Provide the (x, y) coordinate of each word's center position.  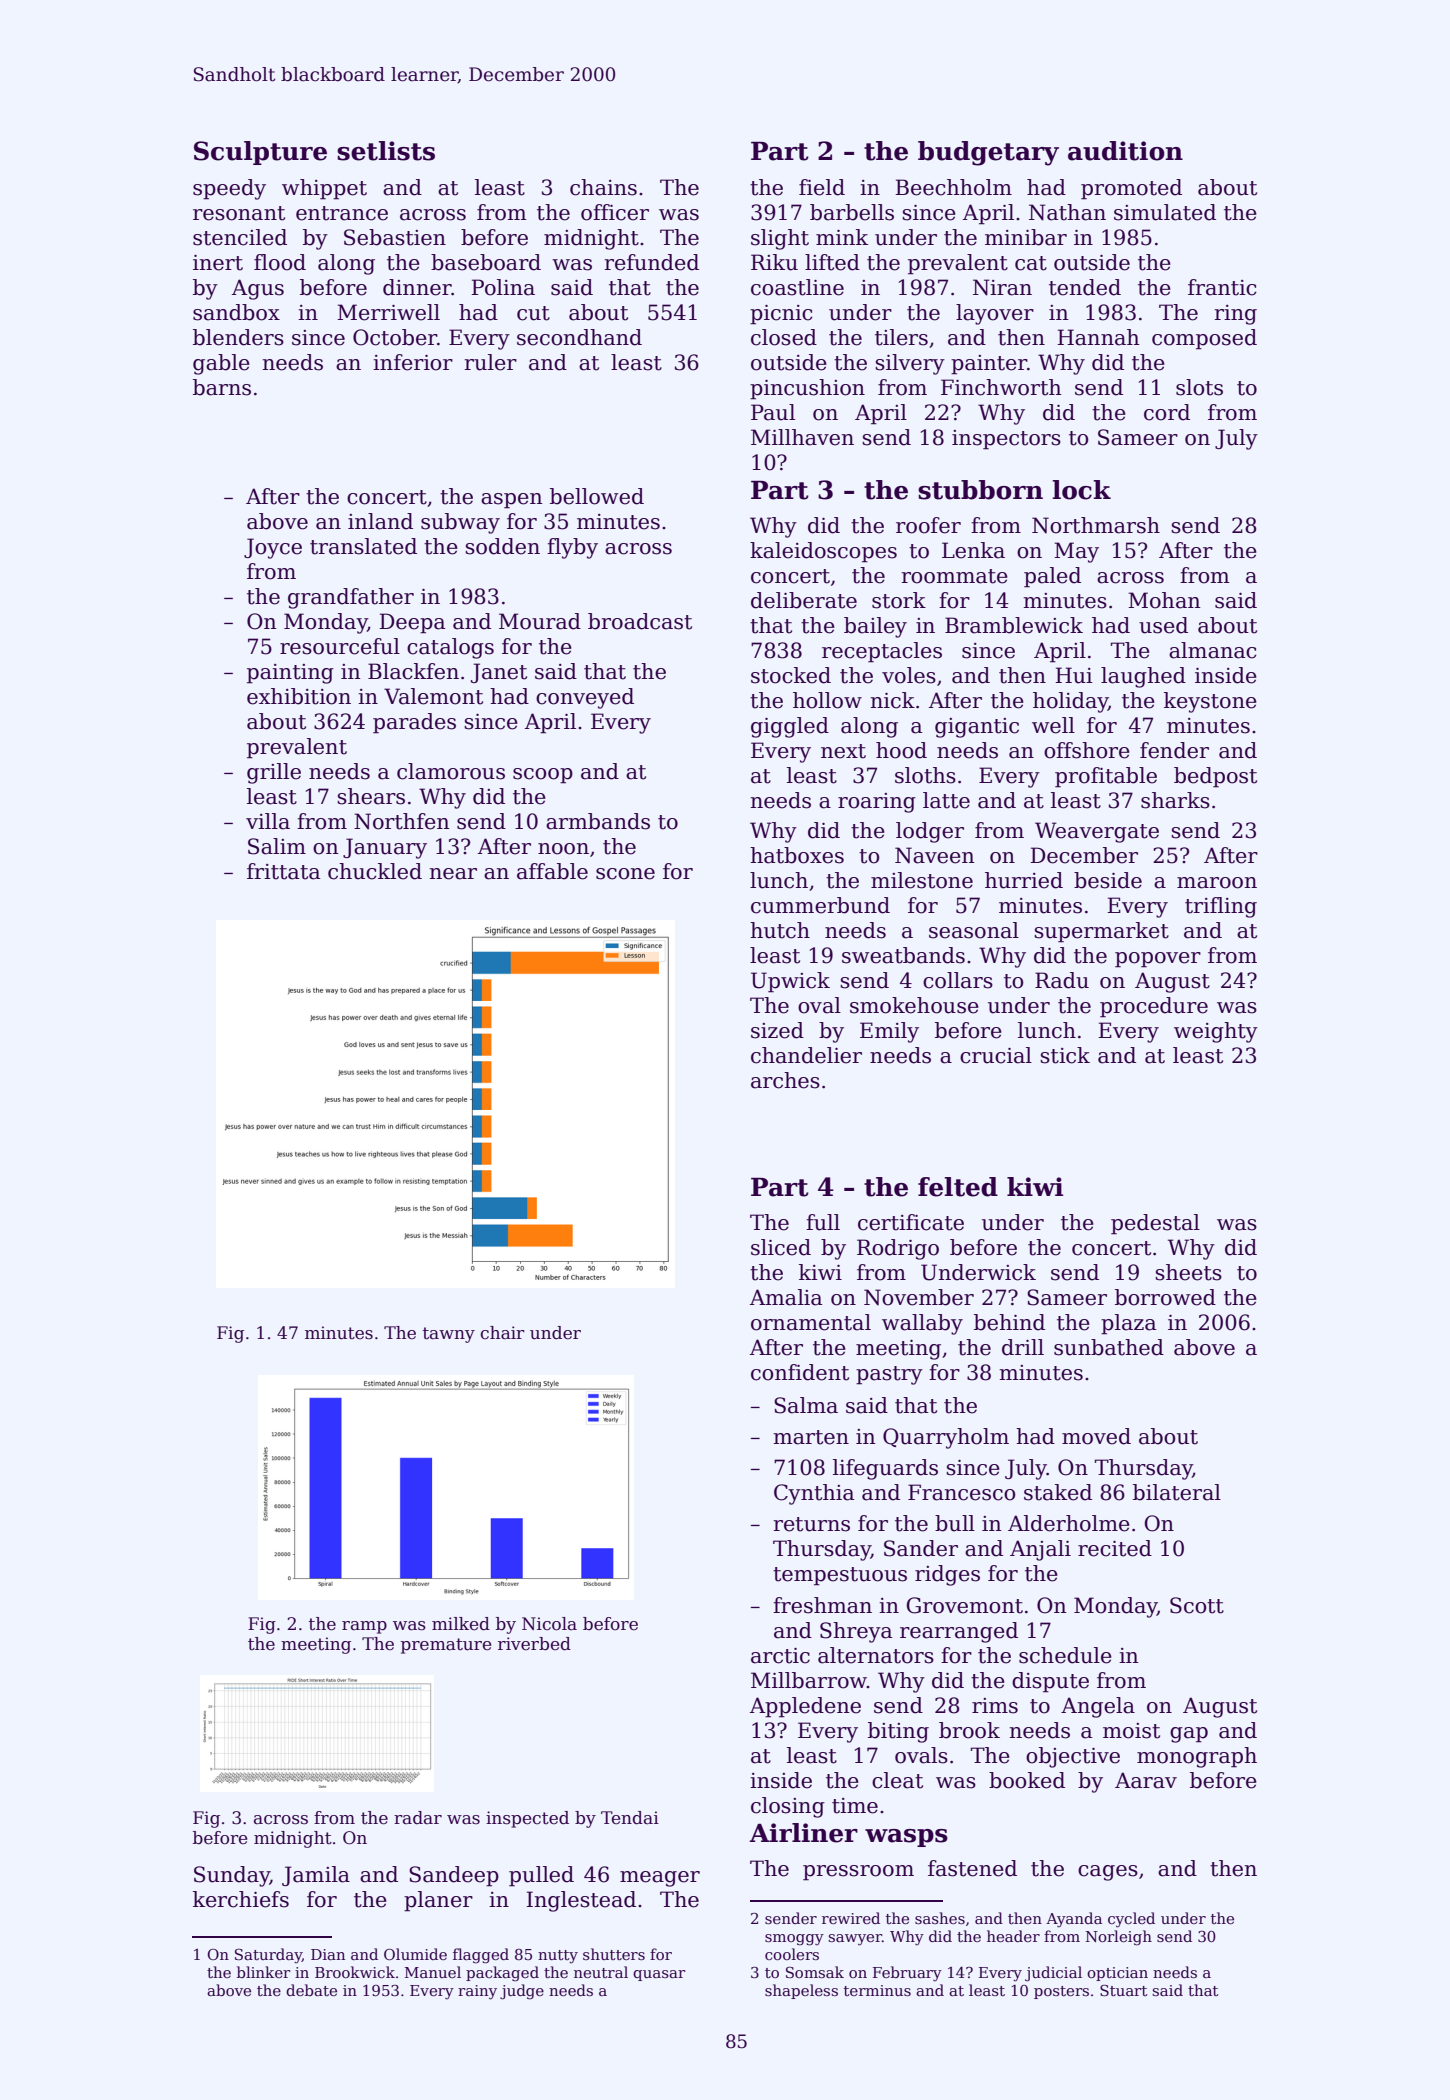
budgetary (988, 153)
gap (1189, 1735)
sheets (1188, 1272)
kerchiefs (241, 1899)
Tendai (630, 1818)
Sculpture (260, 153)
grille (274, 773)
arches (785, 1080)
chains (603, 187)
